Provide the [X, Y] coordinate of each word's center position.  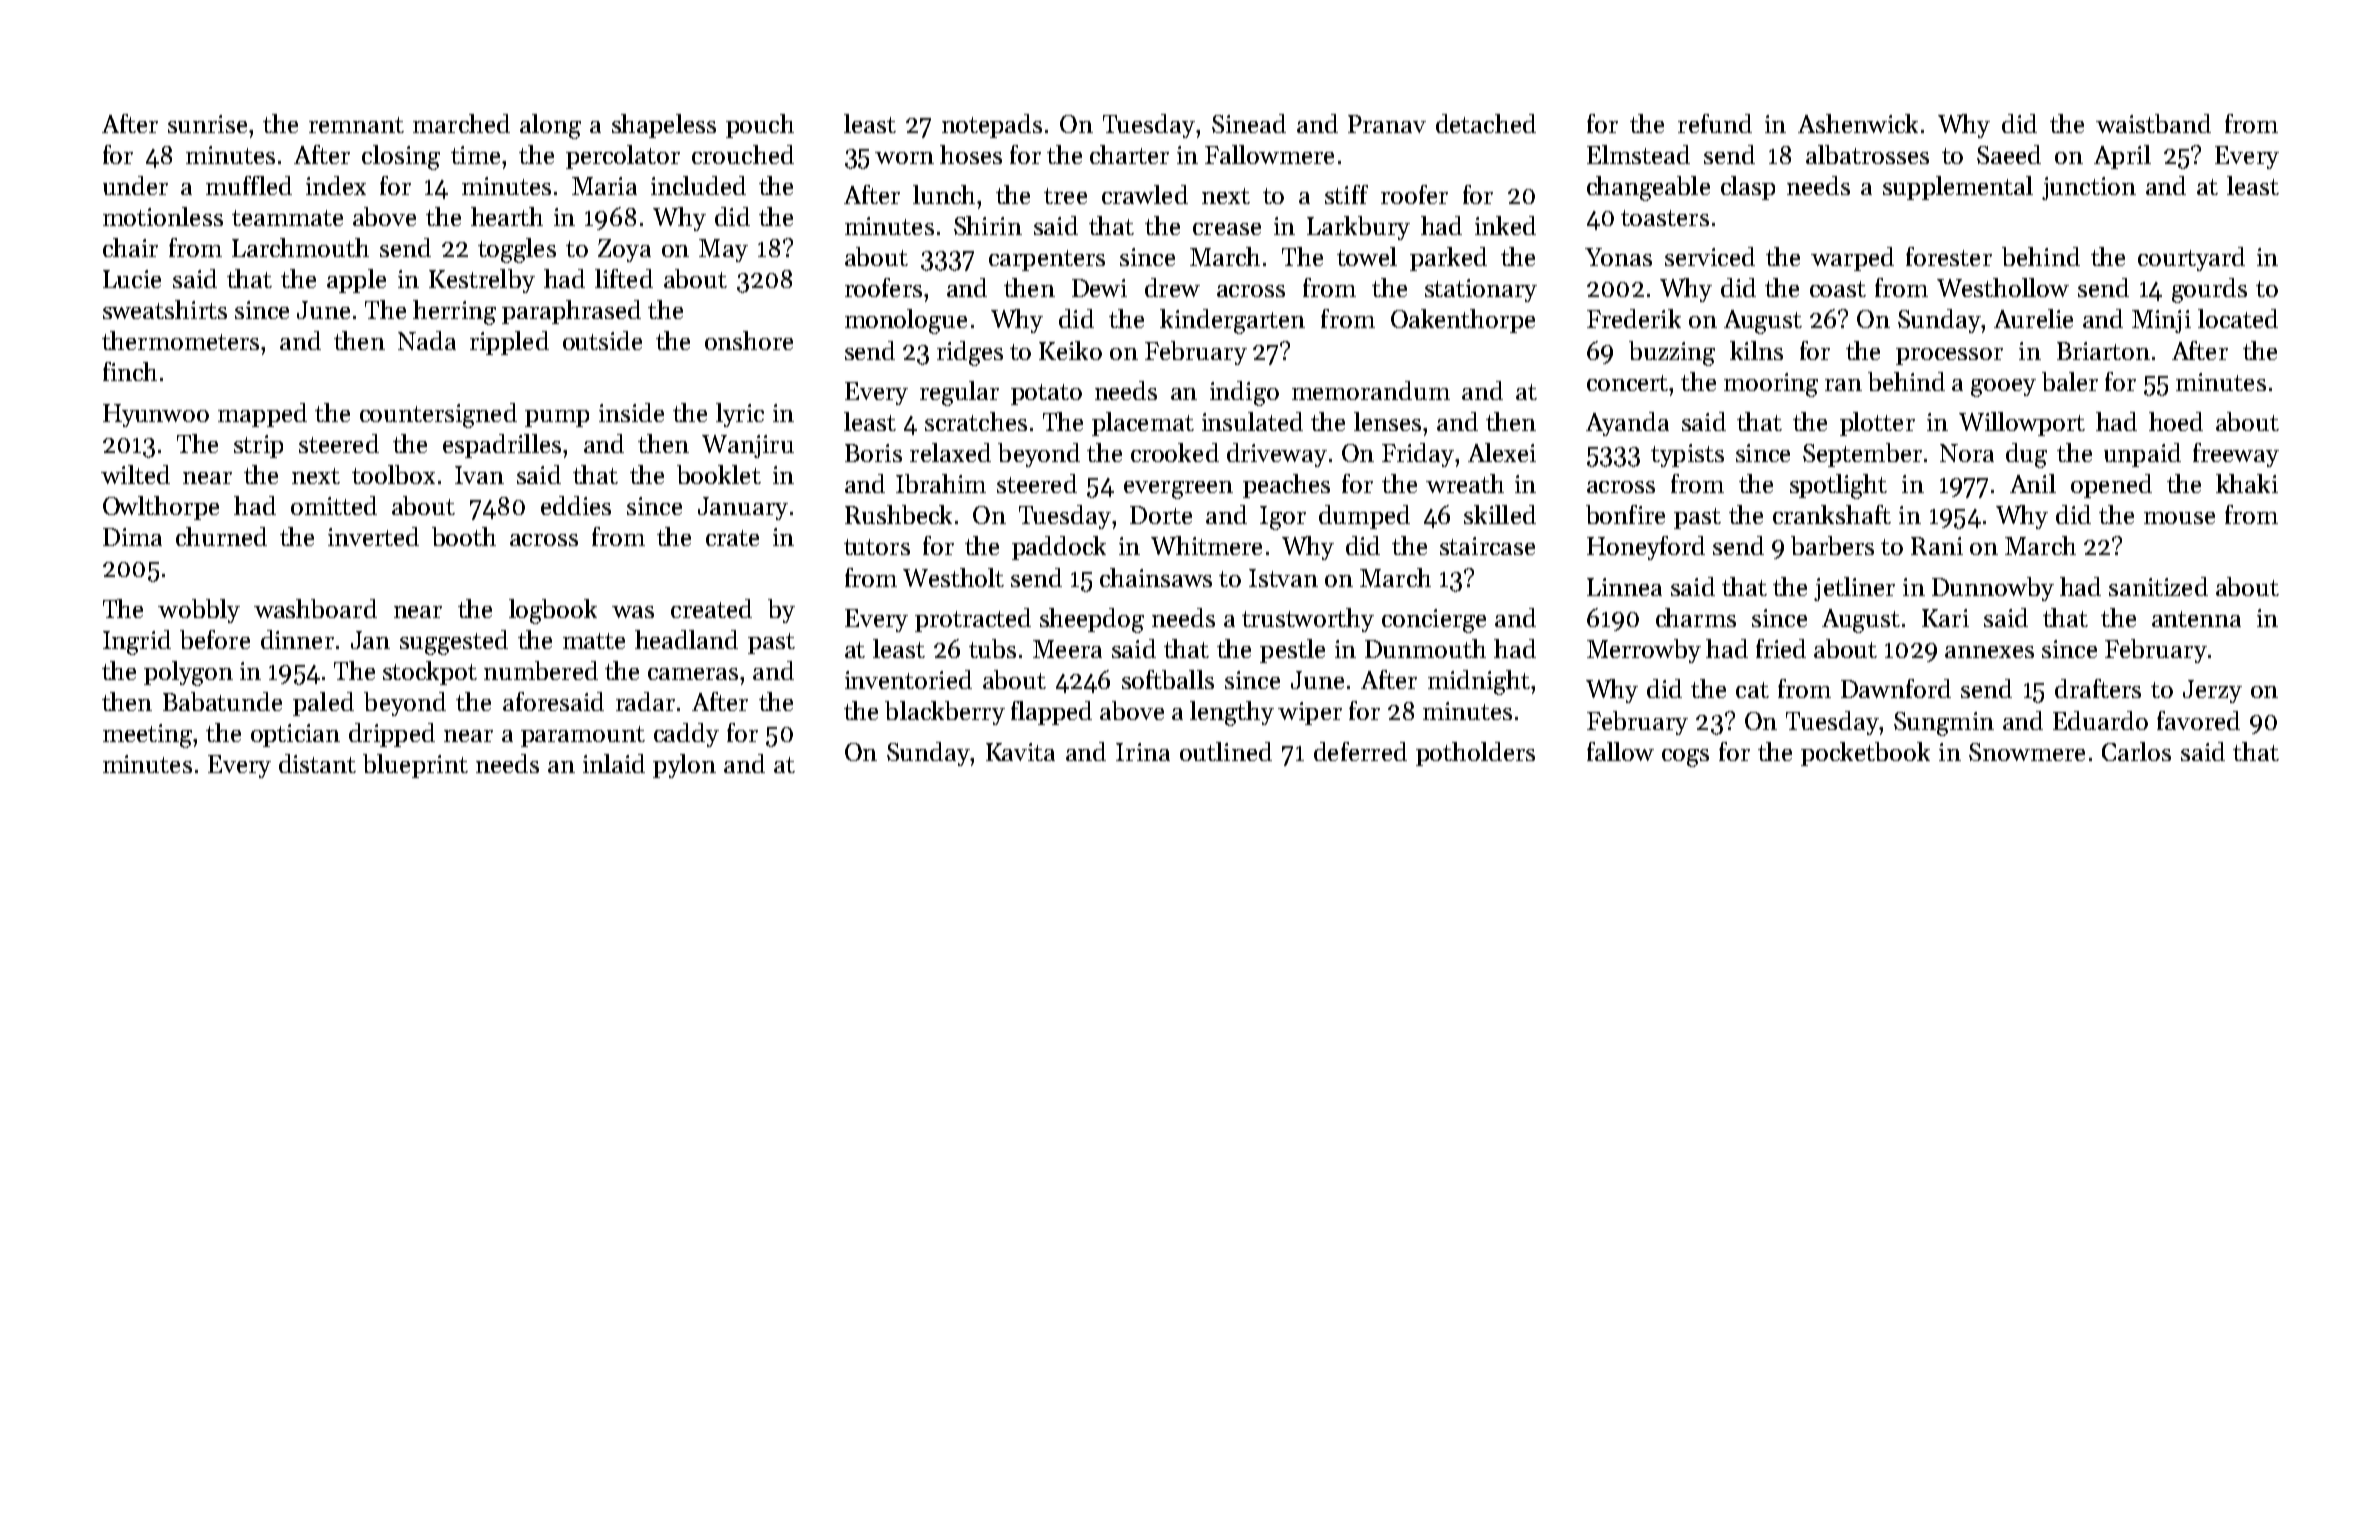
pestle [1292, 651]
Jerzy [2212, 691]
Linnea [1624, 587]
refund [1715, 123]
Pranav [1387, 124]
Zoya [624, 250]
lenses [1387, 421]
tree [1065, 196]
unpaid [2142, 455]
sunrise [207, 124]
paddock [1059, 548]
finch [130, 371]
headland [686, 639]
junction [2089, 188]
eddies [576, 505]
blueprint [415, 766]
